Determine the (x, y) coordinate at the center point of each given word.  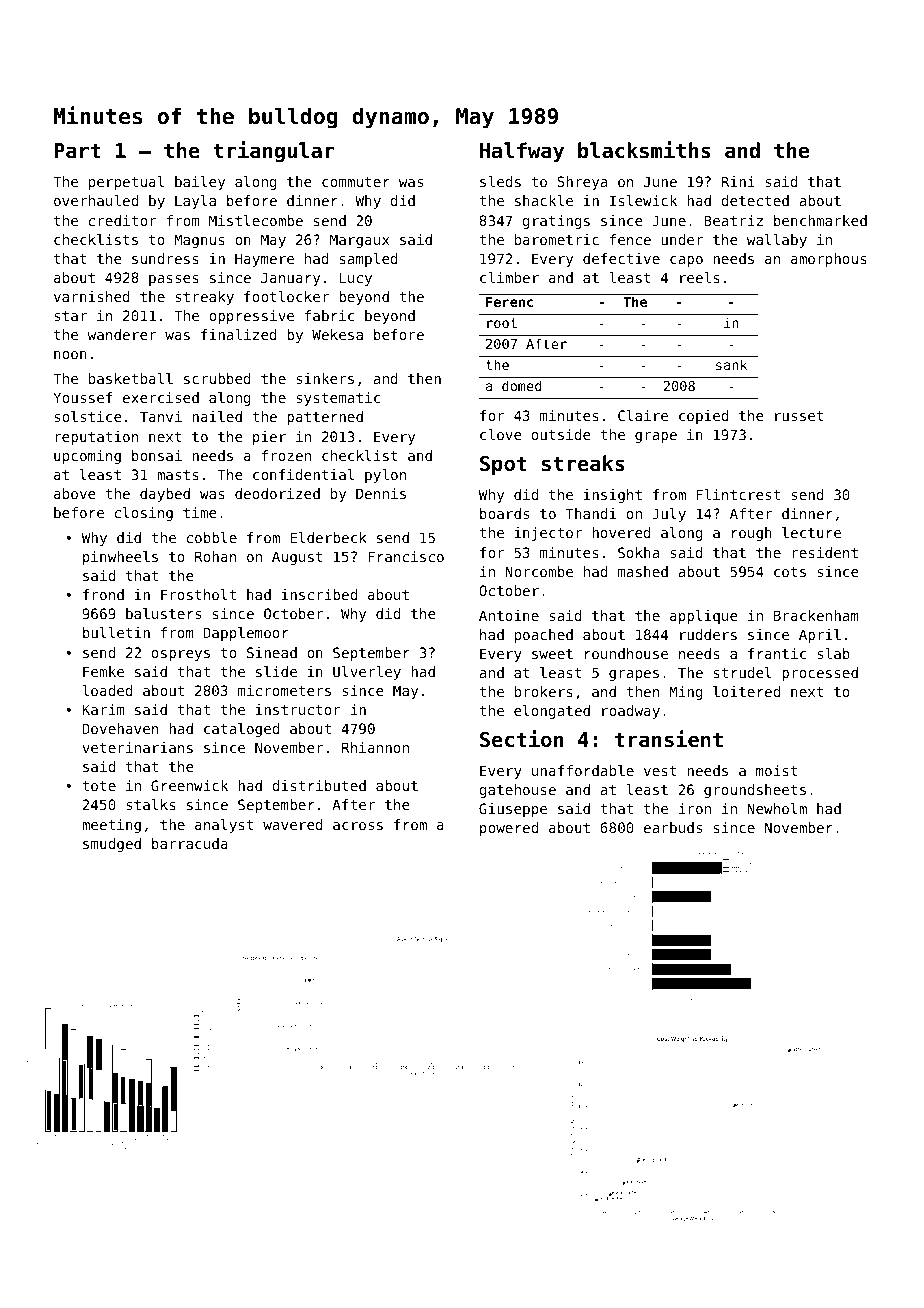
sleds (500, 181)
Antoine (509, 615)
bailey (200, 183)
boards (504, 513)
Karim (103, 709)
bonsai (157, 455)
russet (799, 416)
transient (669, 739)
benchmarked (820, 220)
